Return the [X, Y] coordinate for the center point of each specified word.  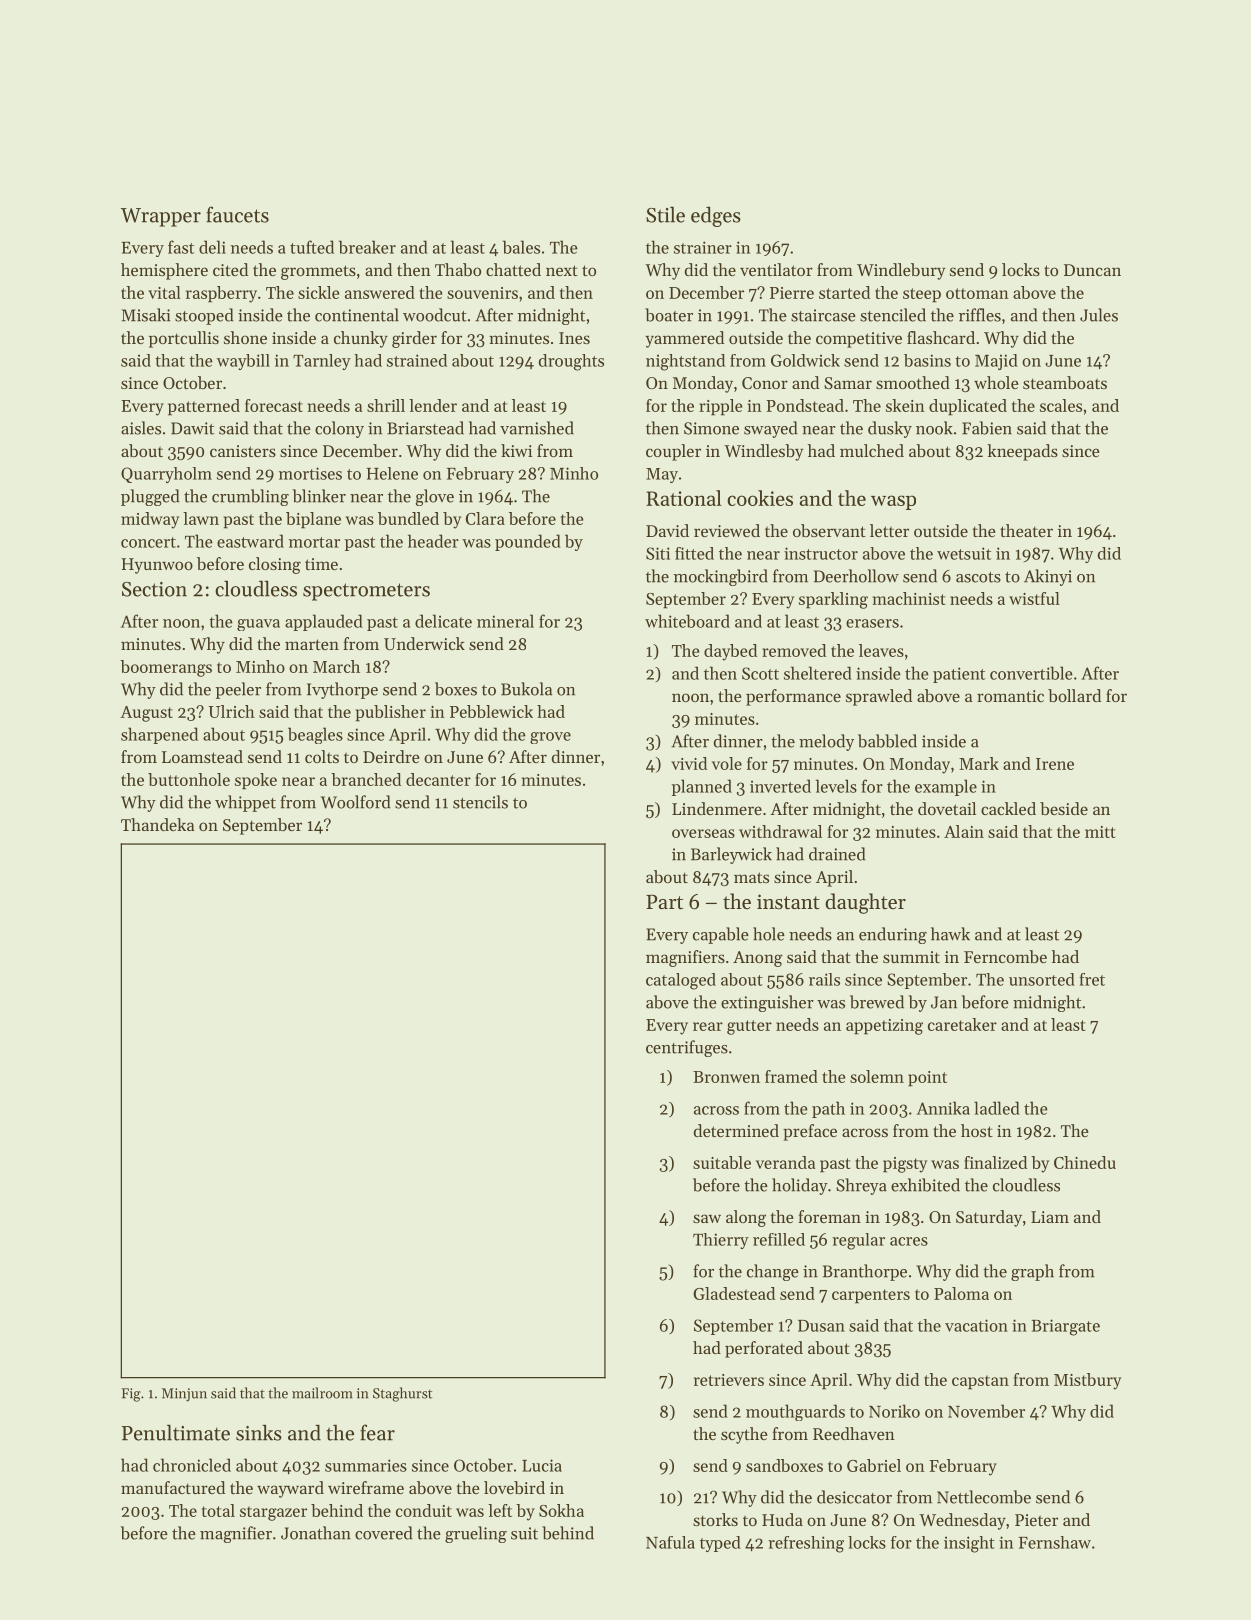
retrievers [729, 1380]
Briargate [1065, 1327]
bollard [1074, 695]
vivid [689, 763]
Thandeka [157, 824]
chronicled [192, 1465]
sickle [319, 292]
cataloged [681, 981]
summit [911, 957]
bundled [408, 518]
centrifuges [687, 1048]
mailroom [322, 1393]
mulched [872, 450]
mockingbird [721, 577]
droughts [571, 362]
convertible [1031, 673]
